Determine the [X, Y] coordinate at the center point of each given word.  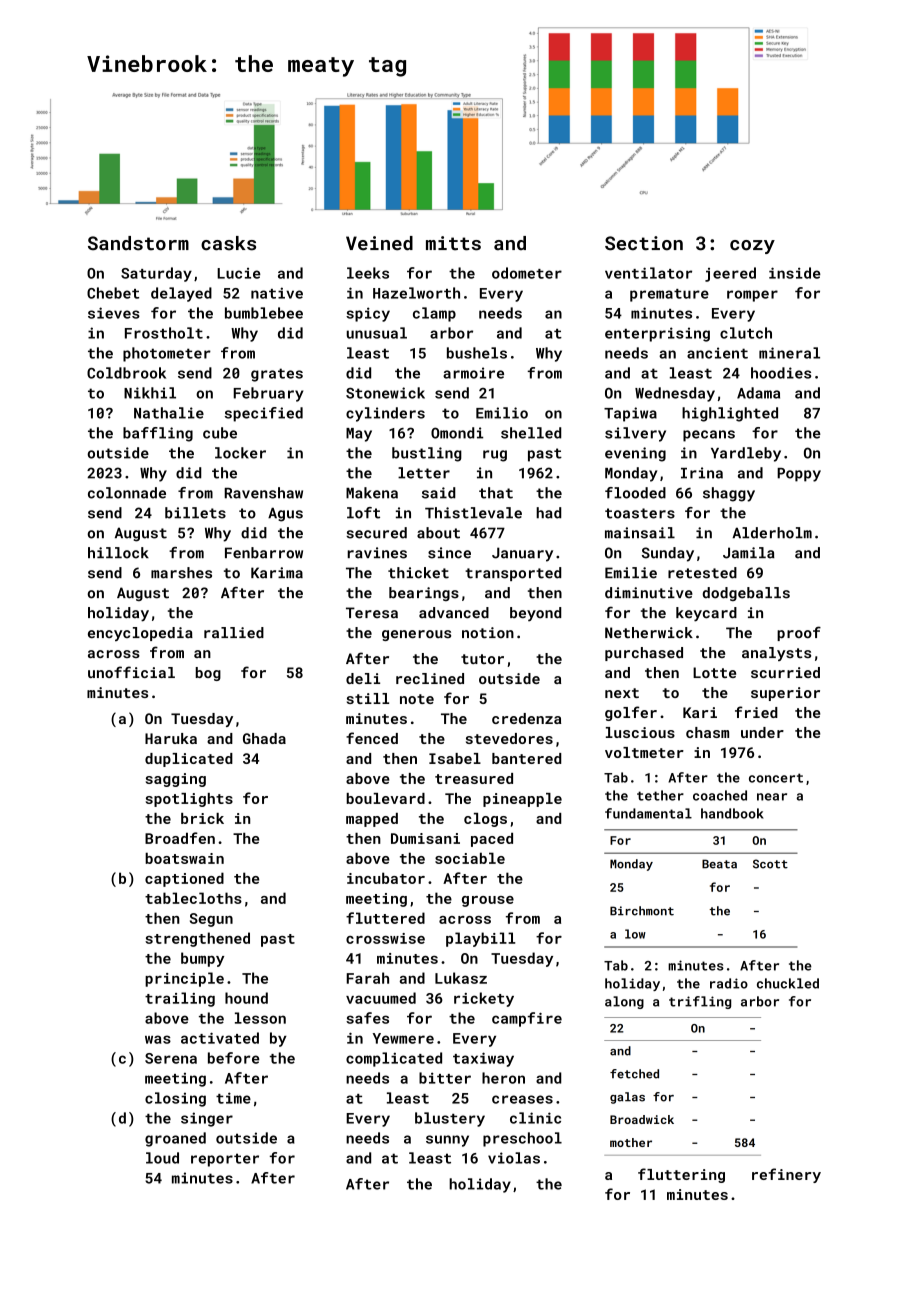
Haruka [171, 738]
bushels [477, 353]
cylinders [385, 414]
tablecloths [193, 898]
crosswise [385, 938]
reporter [225, 1160]
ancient [717, 353]
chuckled [788, 983]
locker [240, 453]
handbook [732, 813]
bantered [526, 758]
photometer [167, 354]
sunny [447, 1141]
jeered [730, 274]
